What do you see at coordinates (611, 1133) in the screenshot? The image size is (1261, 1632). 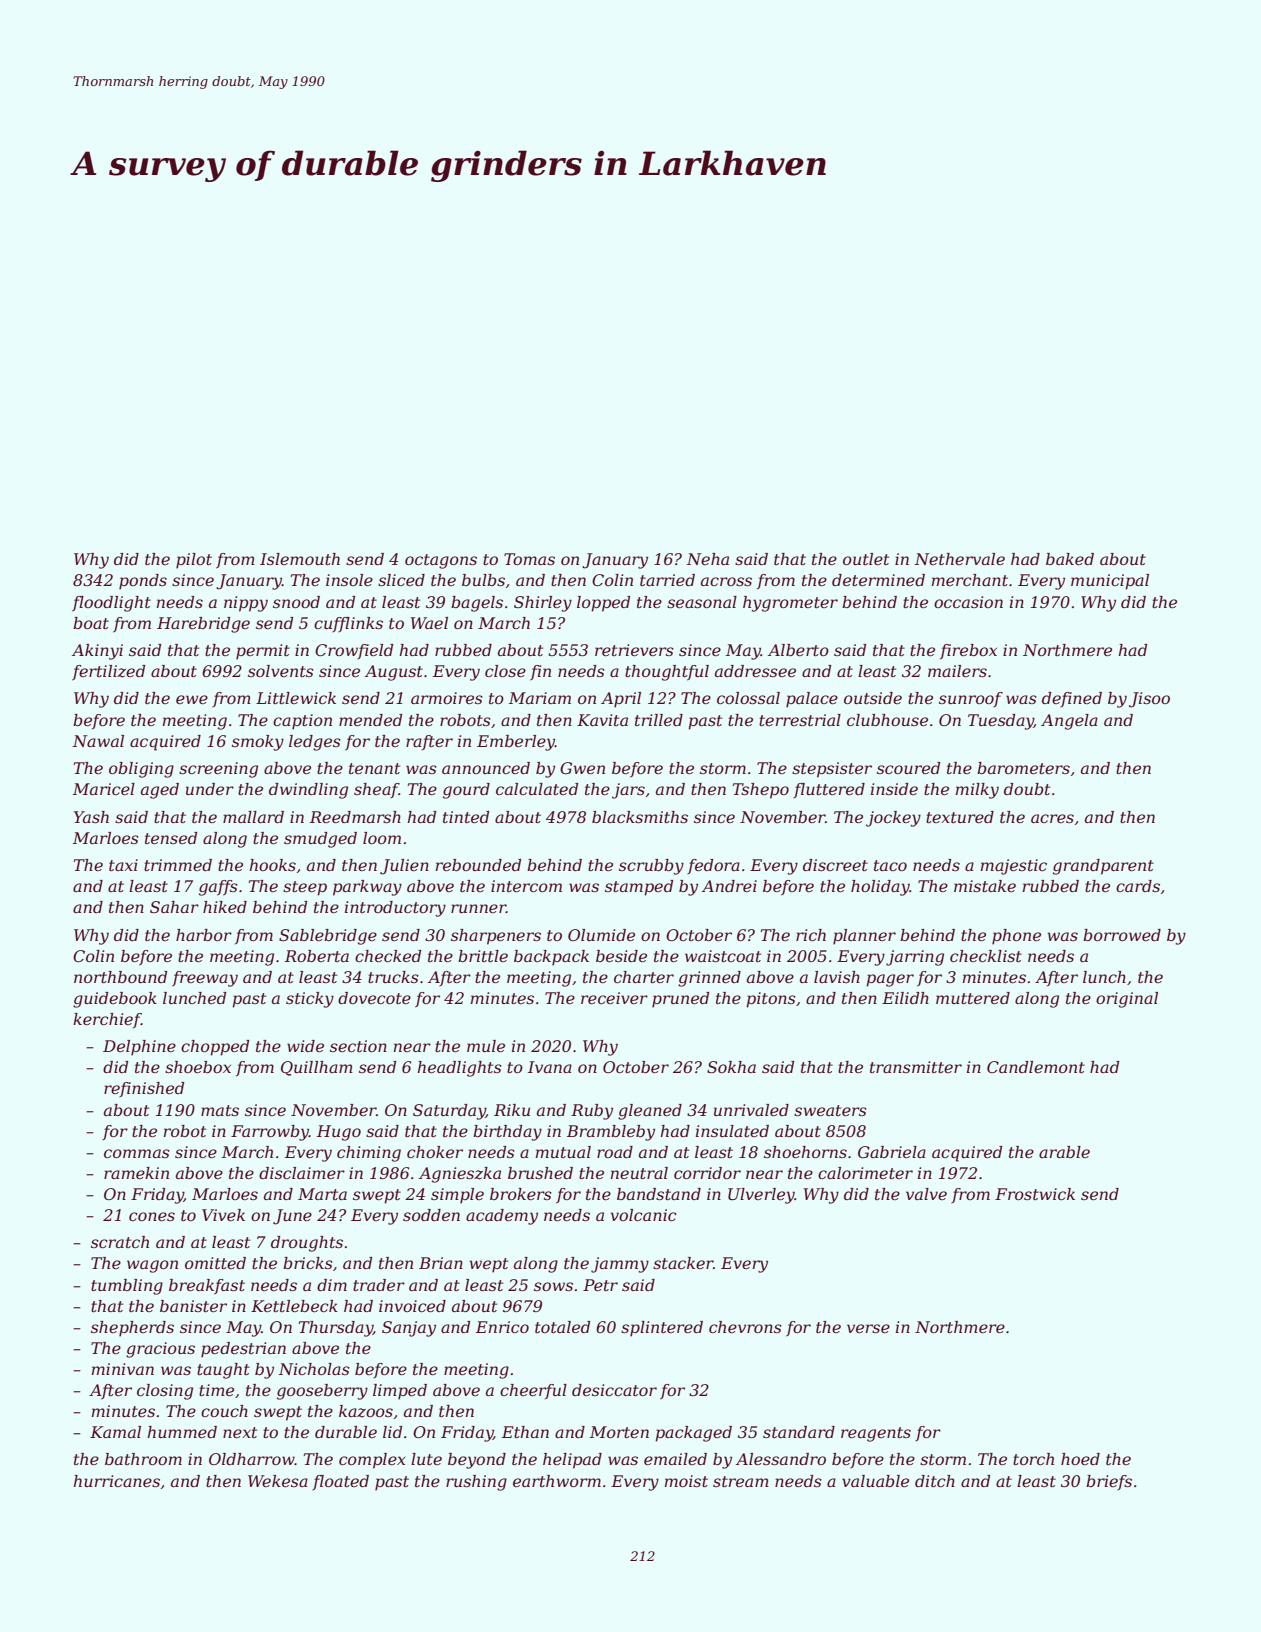 I see `Brambleby` at bounding box center [611, 1133].
